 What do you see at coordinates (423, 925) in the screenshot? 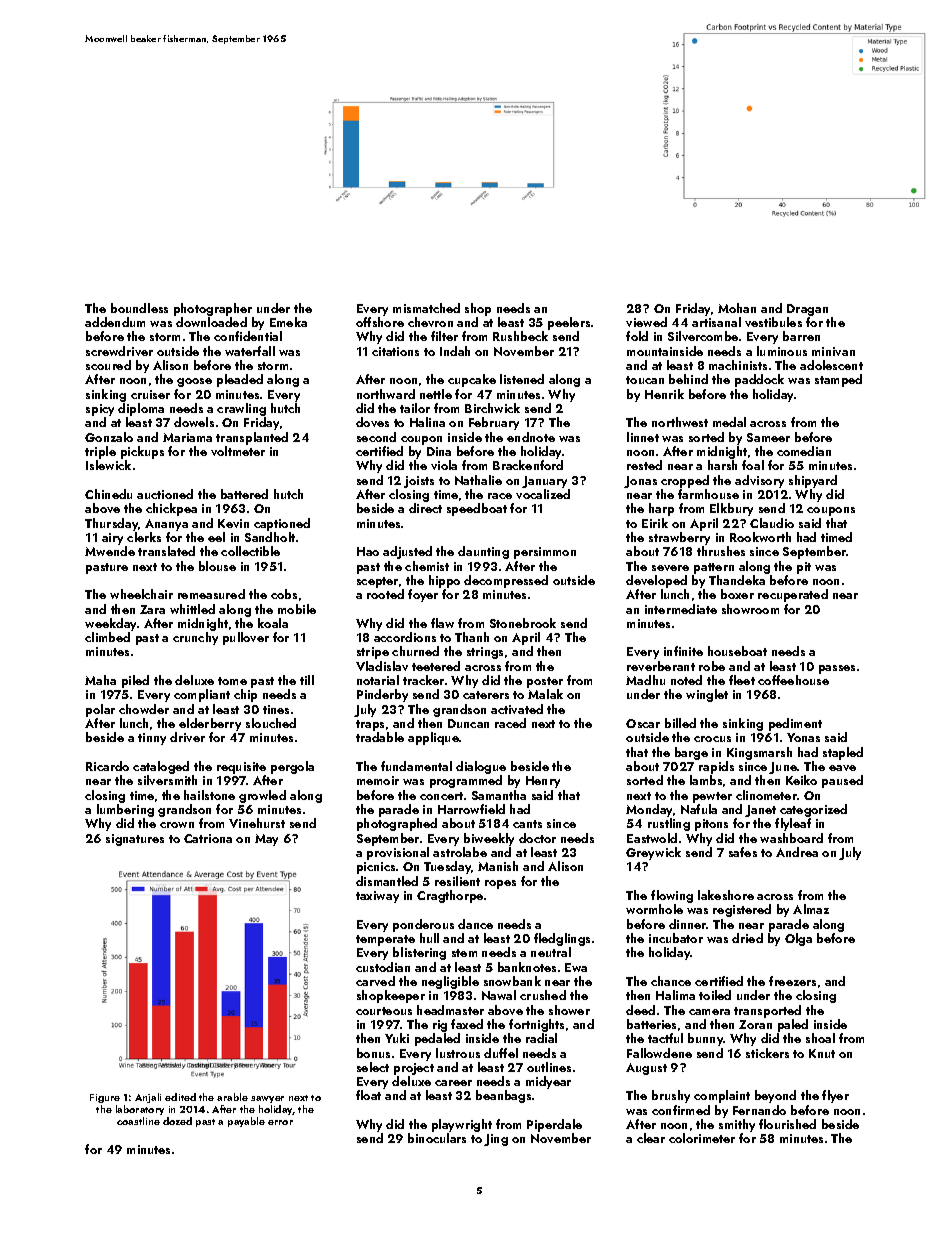
I see `ponderous` at bounding box center [423, 925].
